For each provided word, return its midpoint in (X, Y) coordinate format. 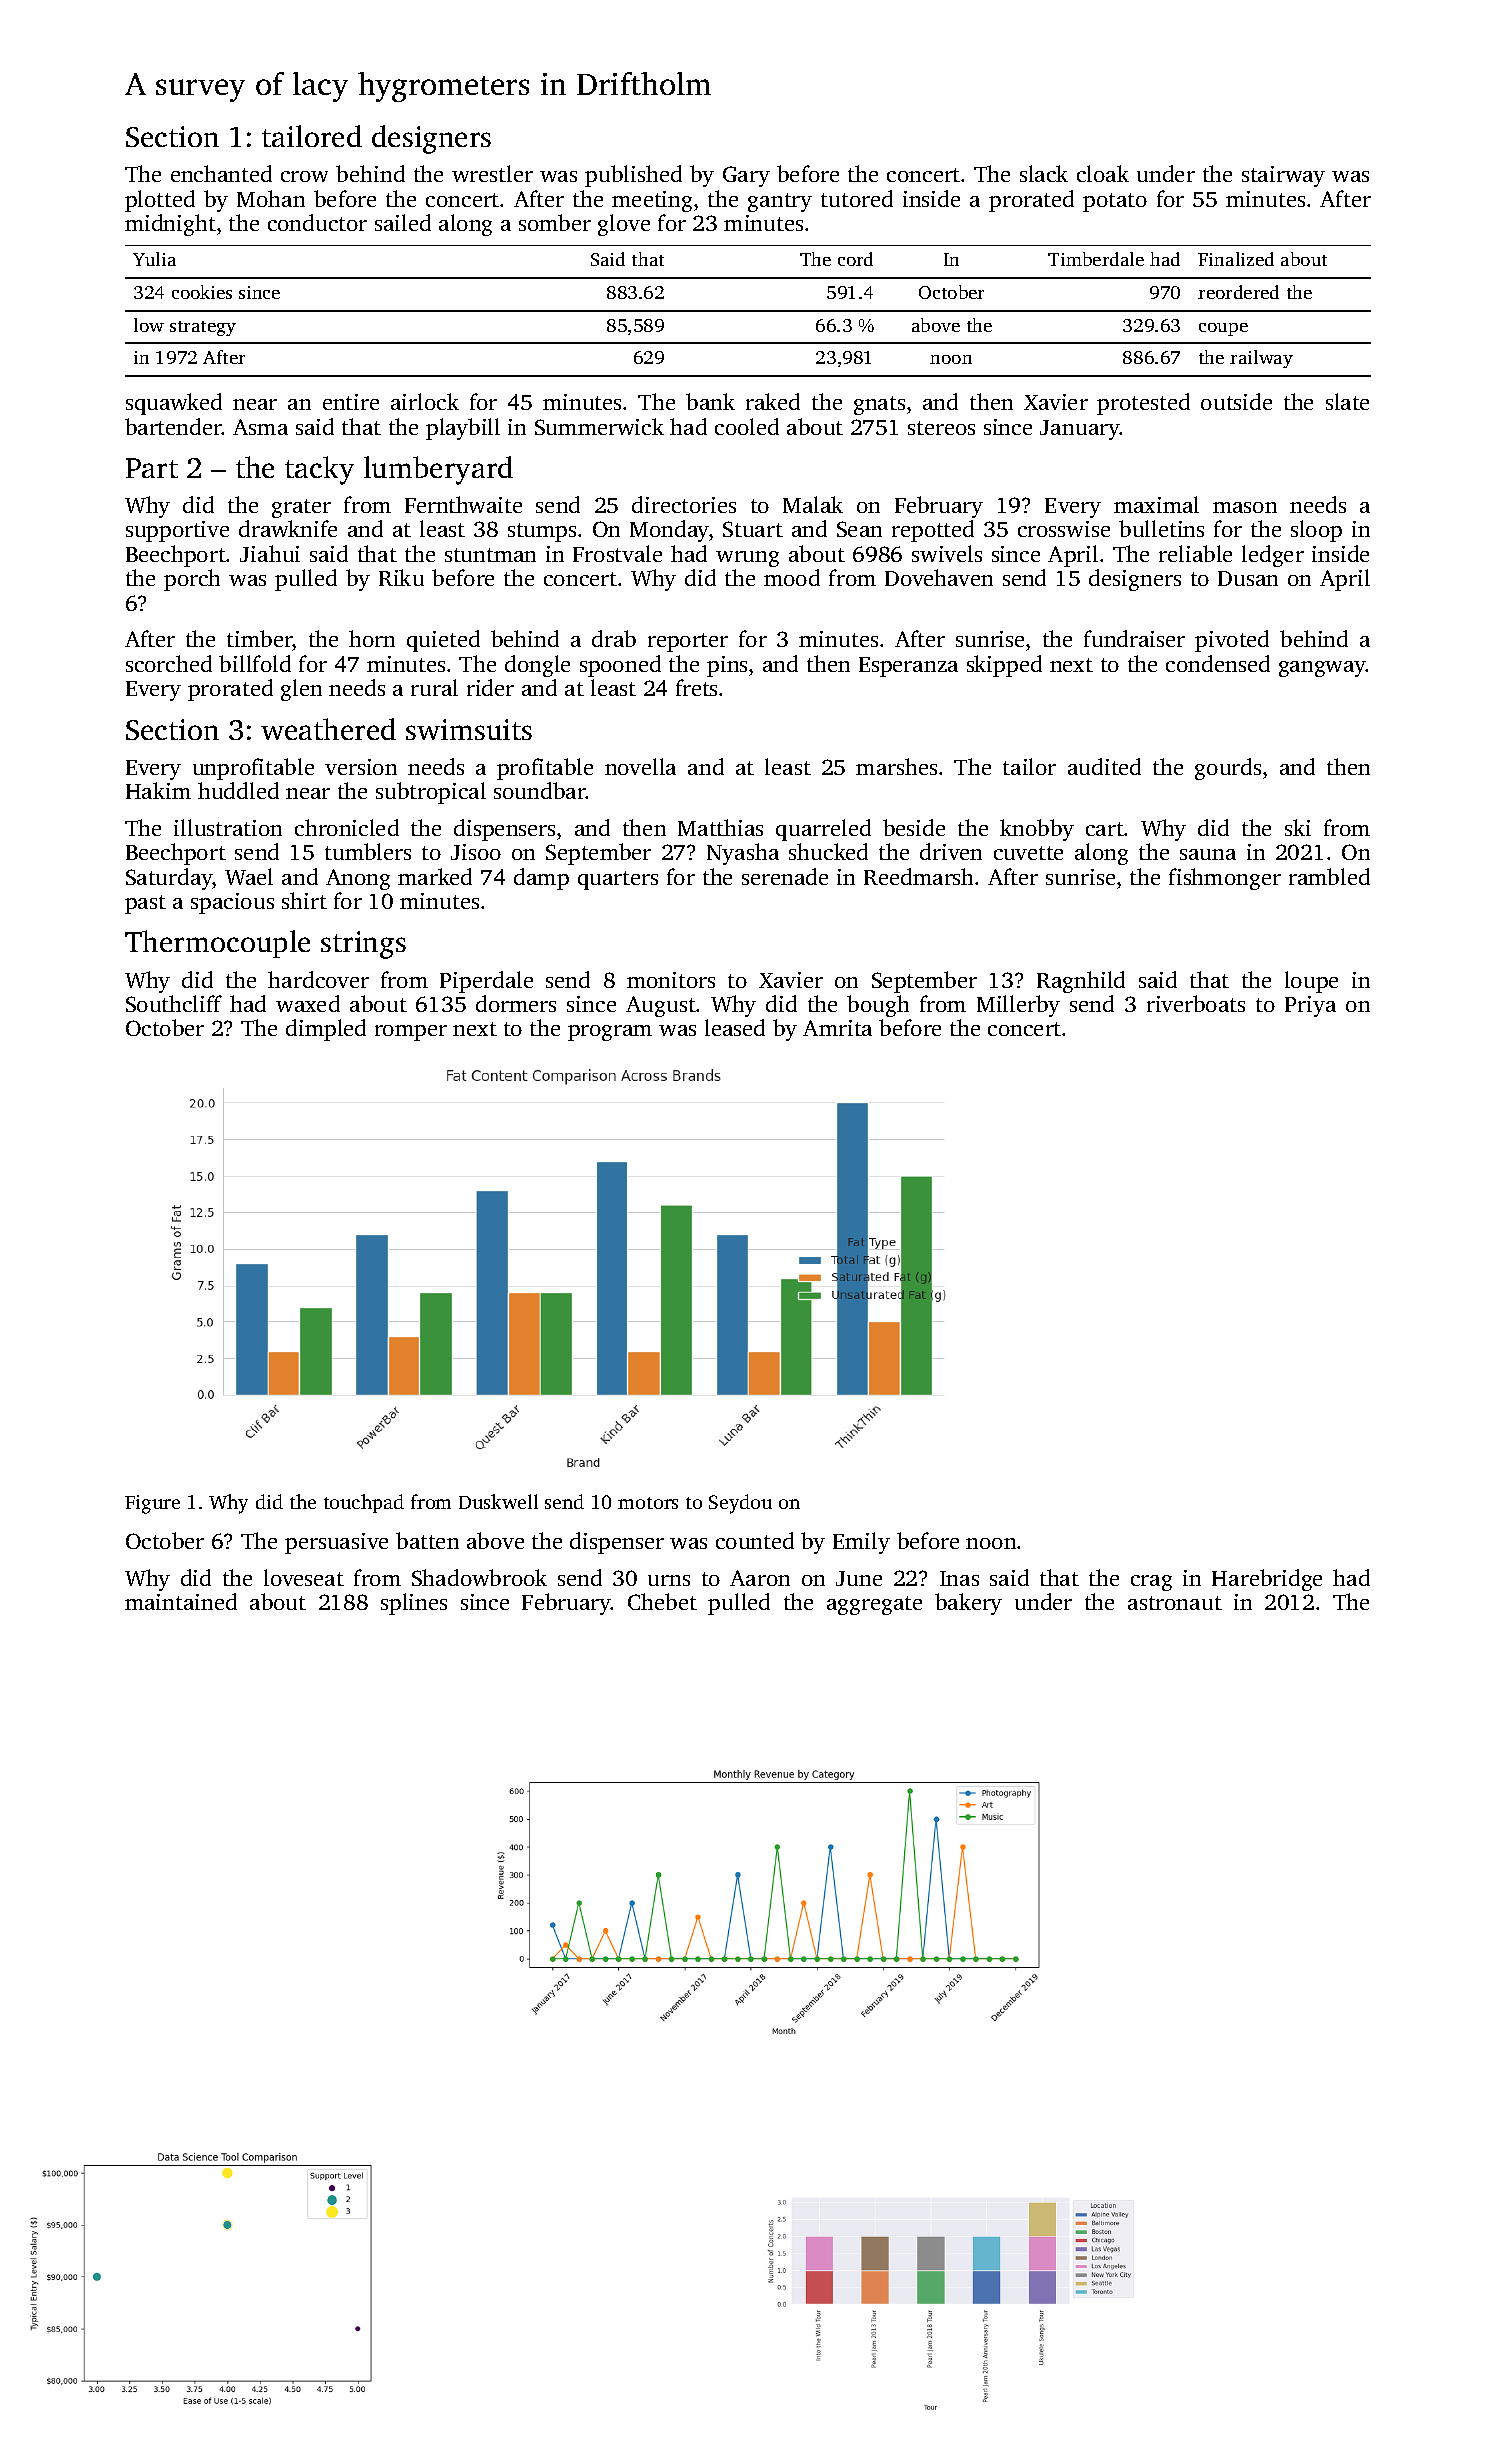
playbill (463, 429)
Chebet (662, 1601)
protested (1143, 404)
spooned (620, 666)
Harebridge (1267, 1580)
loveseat (304, 1577)
